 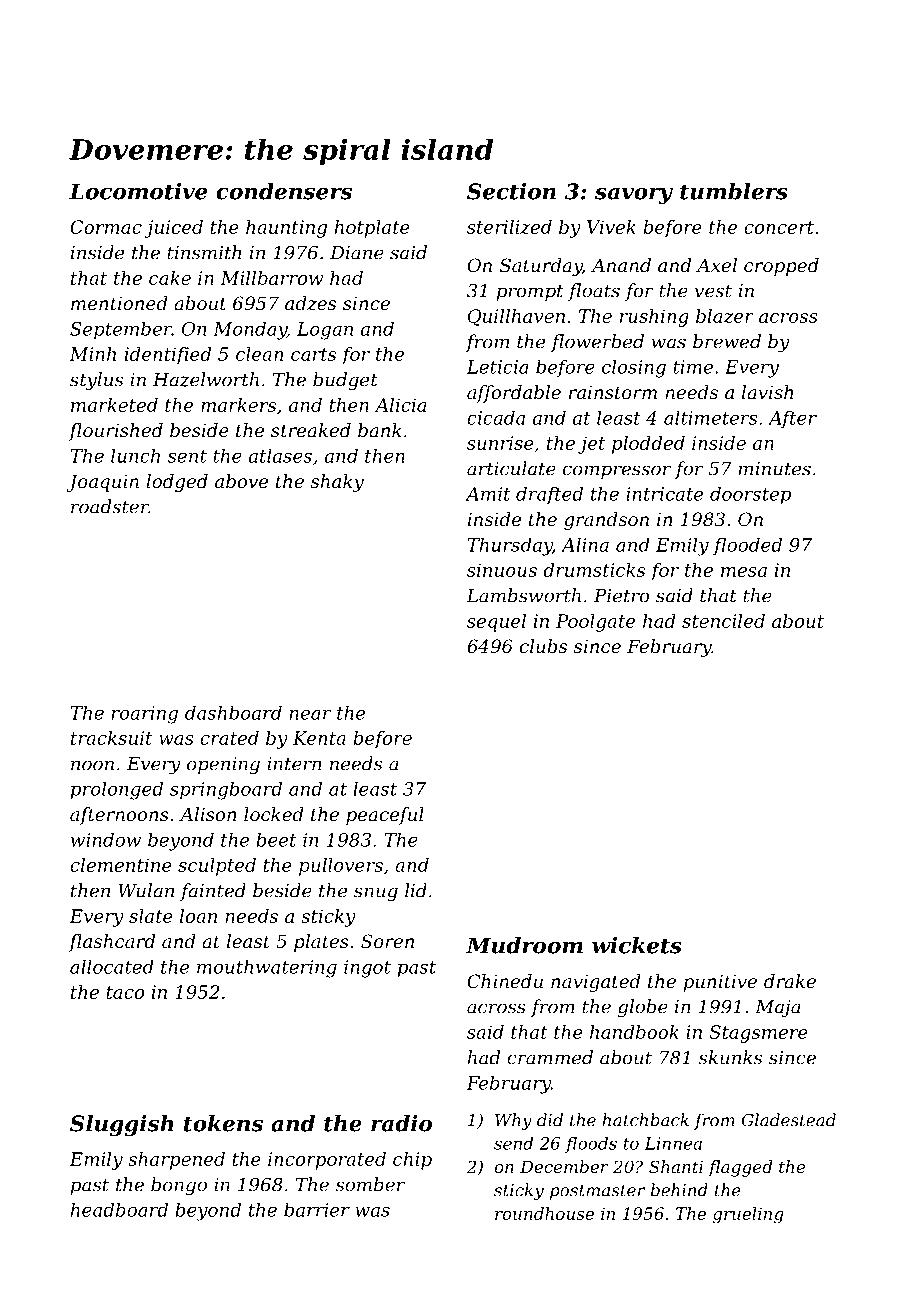 I want to click on clubs, so click(x=543, y=646).
